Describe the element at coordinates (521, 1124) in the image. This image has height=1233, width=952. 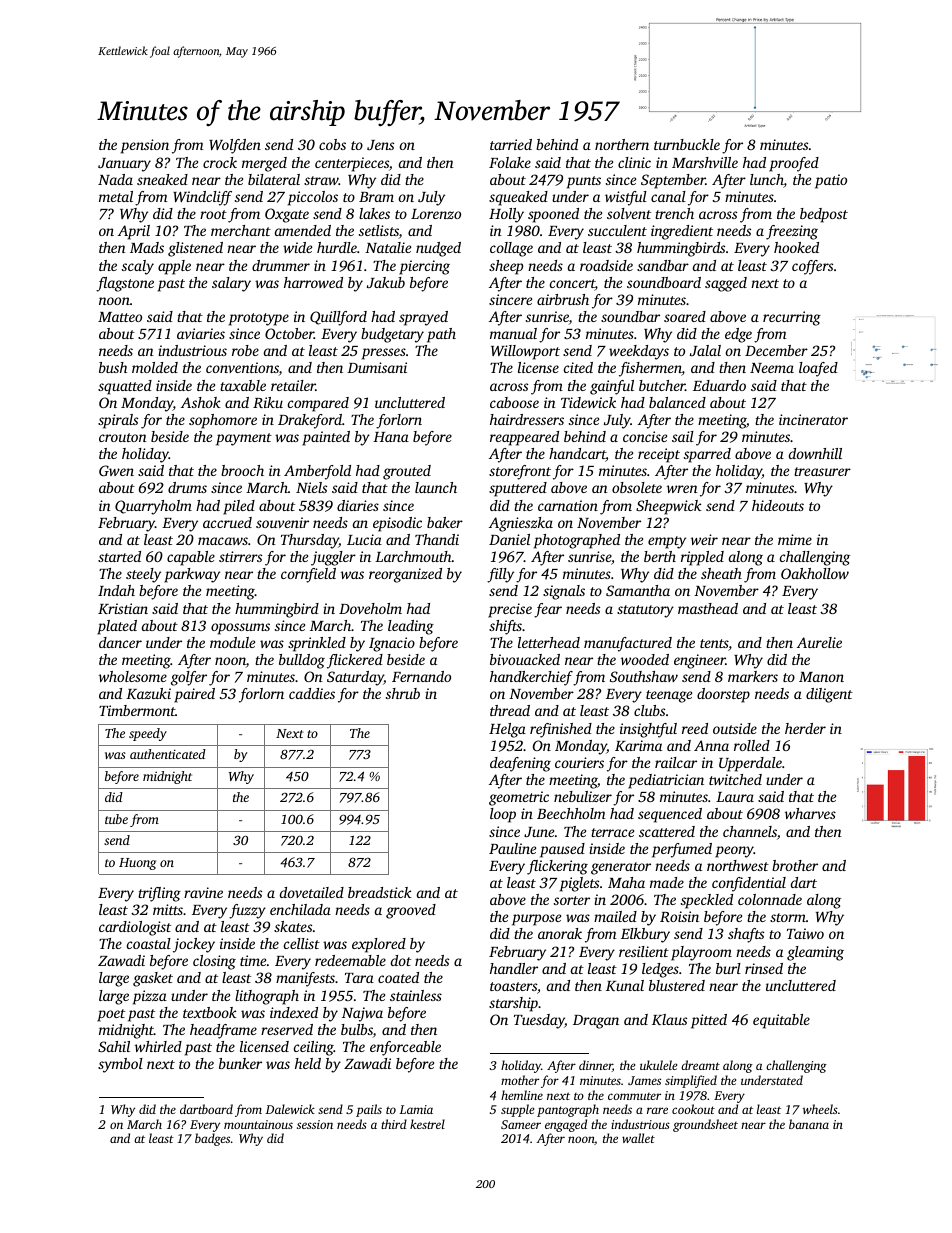
I see `Sameer` at that location.
